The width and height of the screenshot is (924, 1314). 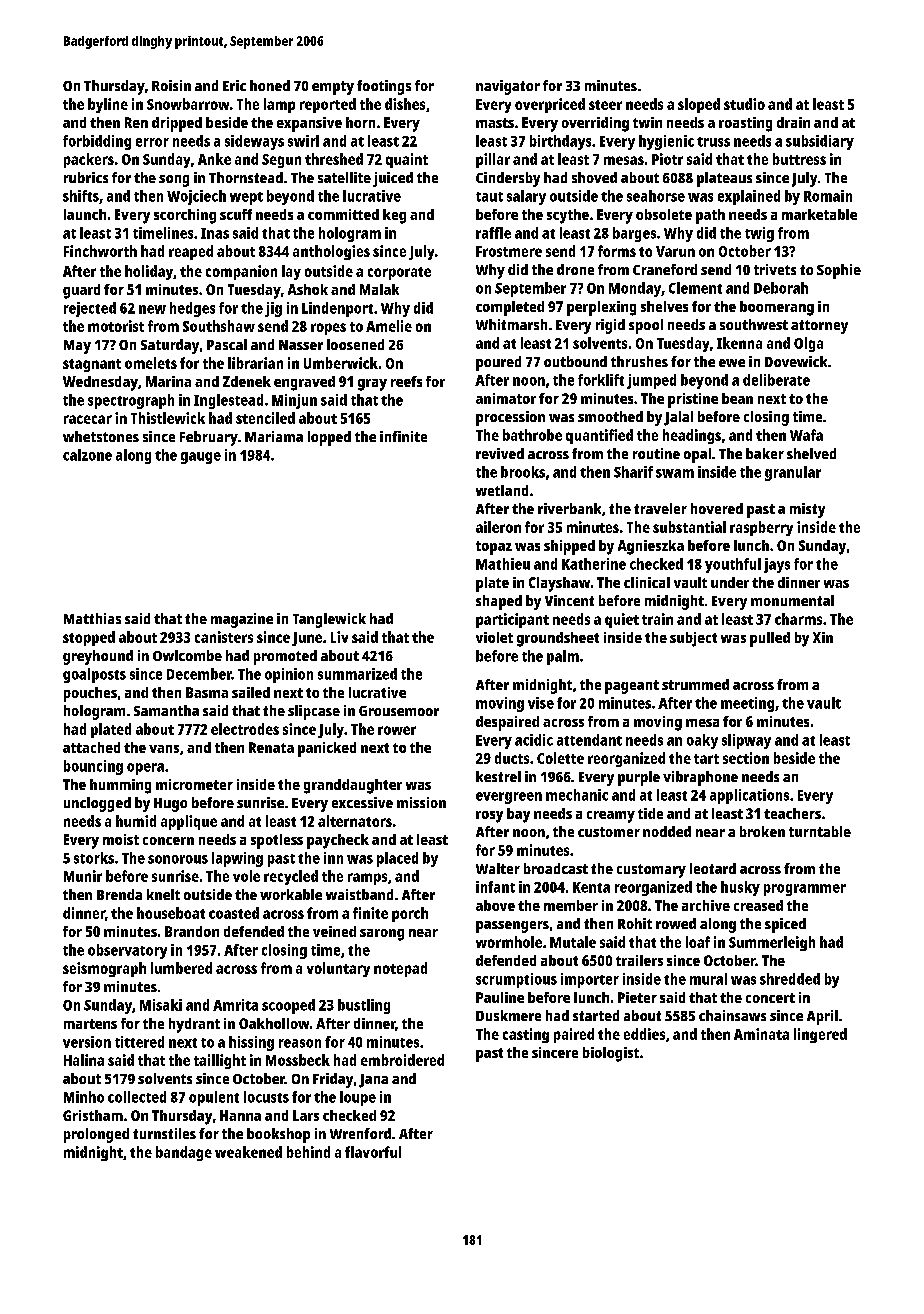 What do you see at coordinates (137, 1097) in the screenshot?
I see `collected` at bounding box center [137, 1097].
